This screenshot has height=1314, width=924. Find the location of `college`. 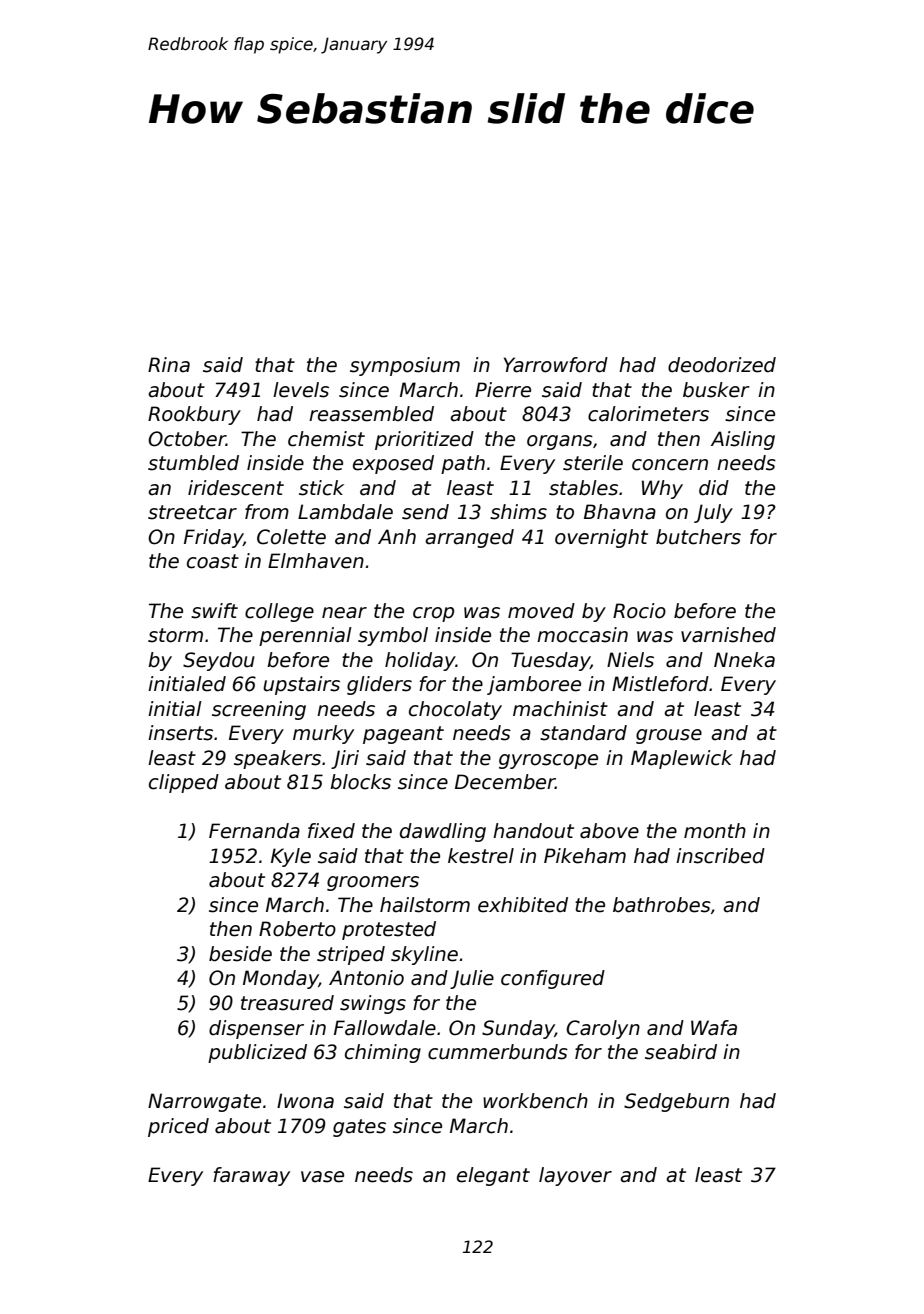

college is located at coordinates (279, 612).
